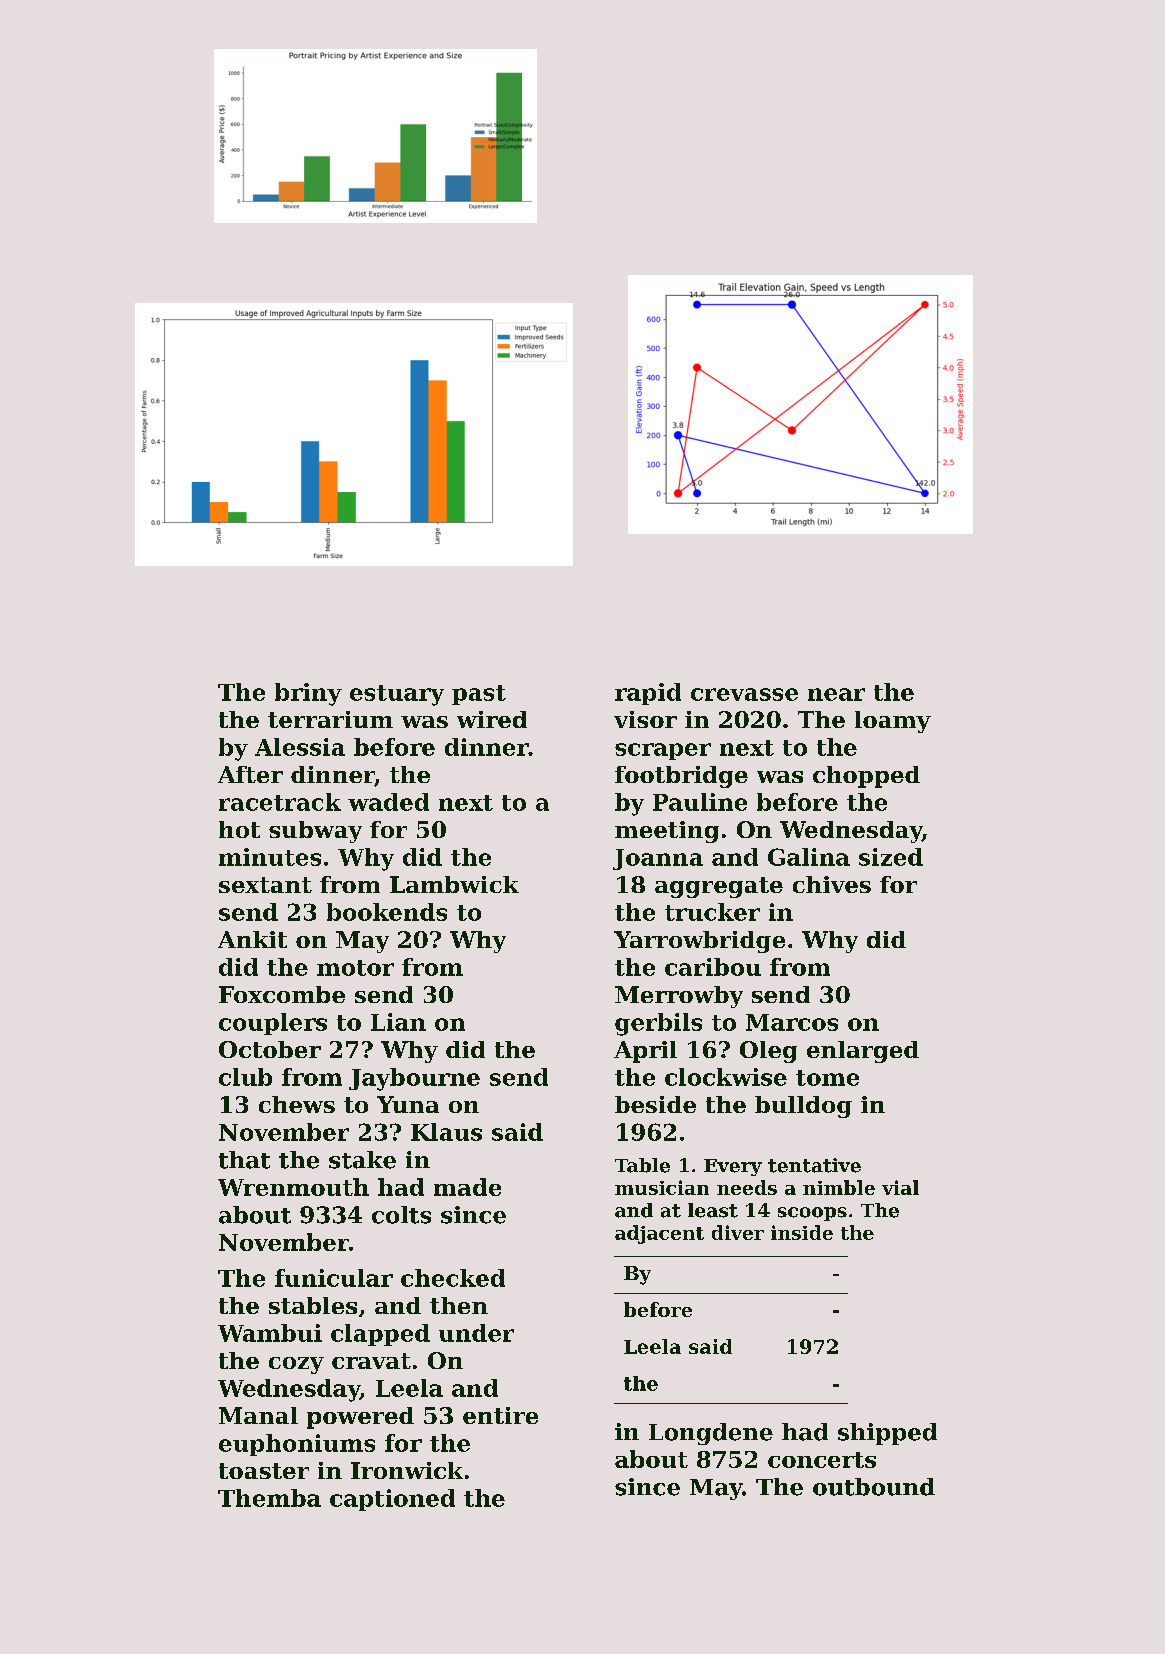 This image has width=1165, height=1654. I want to click on Merrowby, so click(679, 997).
